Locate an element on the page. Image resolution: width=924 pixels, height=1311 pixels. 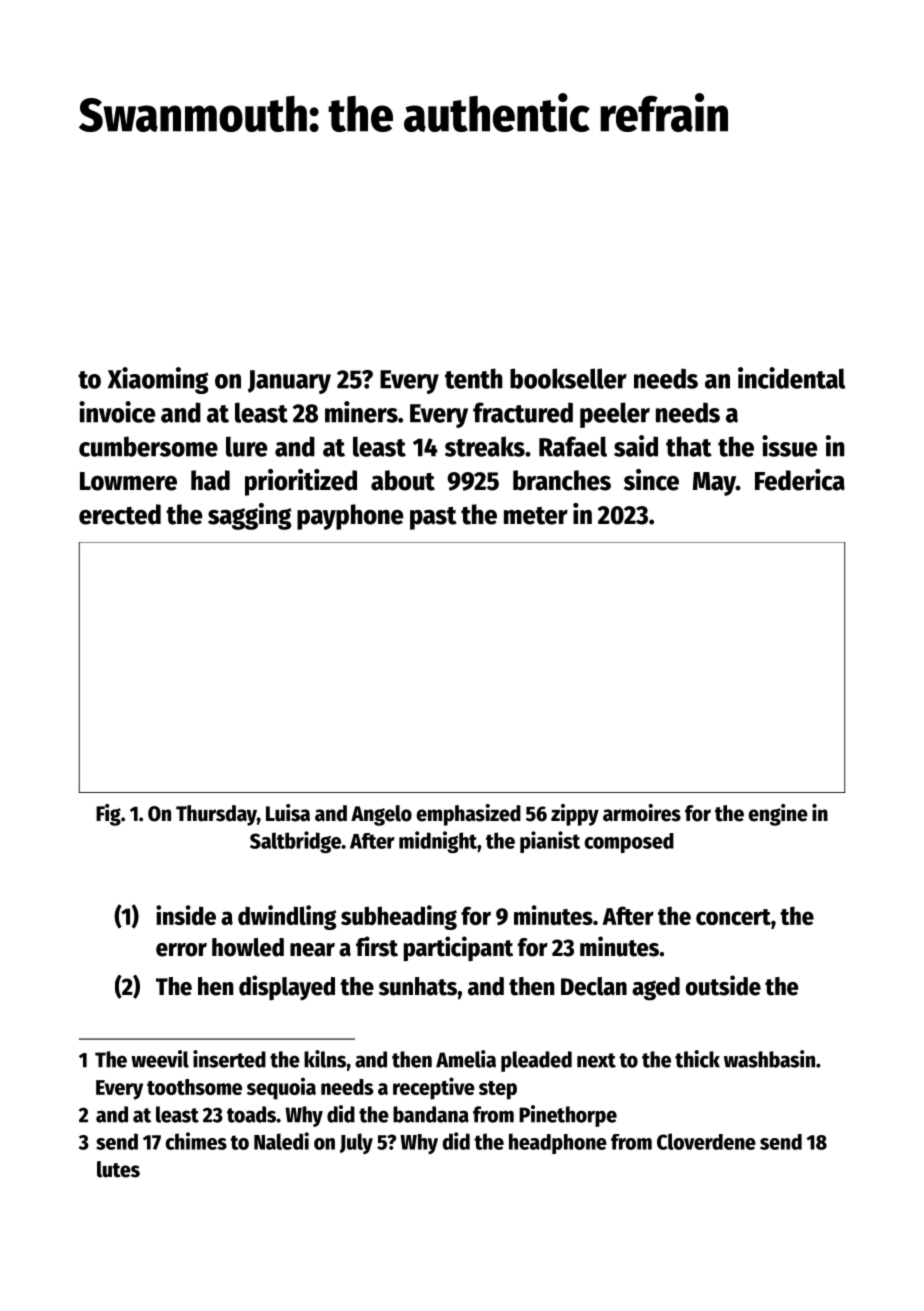
Cloverdene is located at coordinates (706, 1141).
